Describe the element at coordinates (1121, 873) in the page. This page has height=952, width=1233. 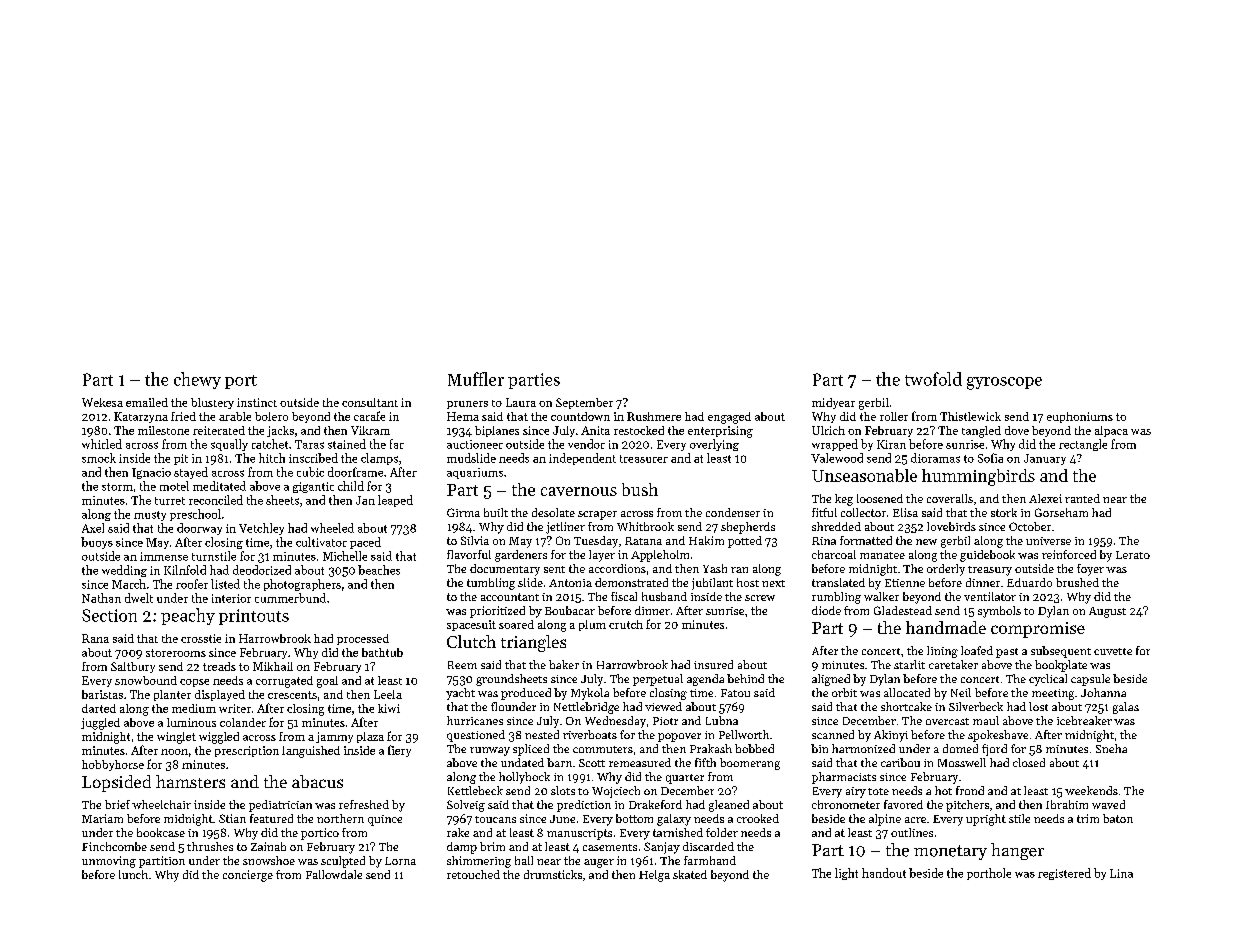
I see `Lina` at that location.
